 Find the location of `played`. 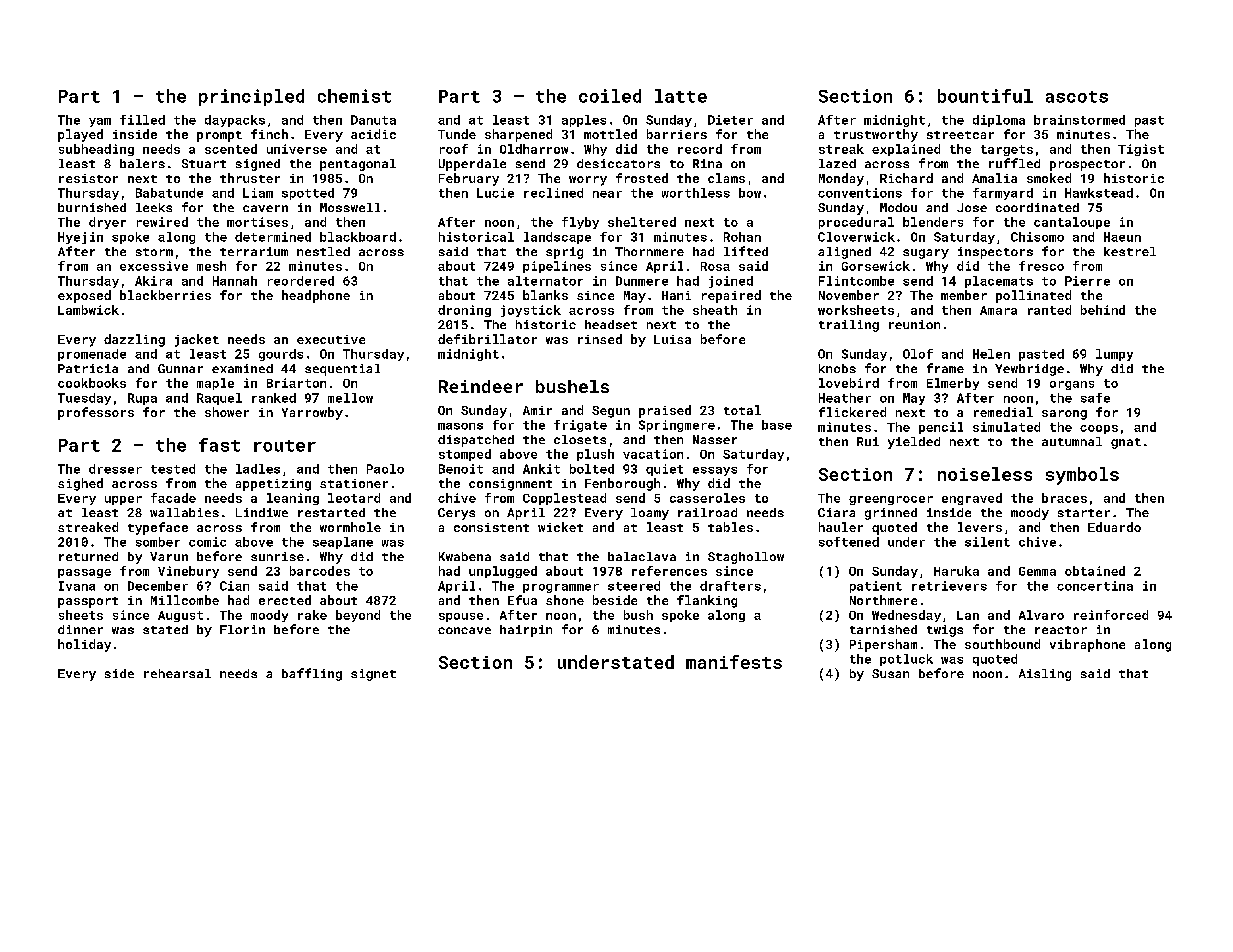

played is located at coordinates (80, 135).
